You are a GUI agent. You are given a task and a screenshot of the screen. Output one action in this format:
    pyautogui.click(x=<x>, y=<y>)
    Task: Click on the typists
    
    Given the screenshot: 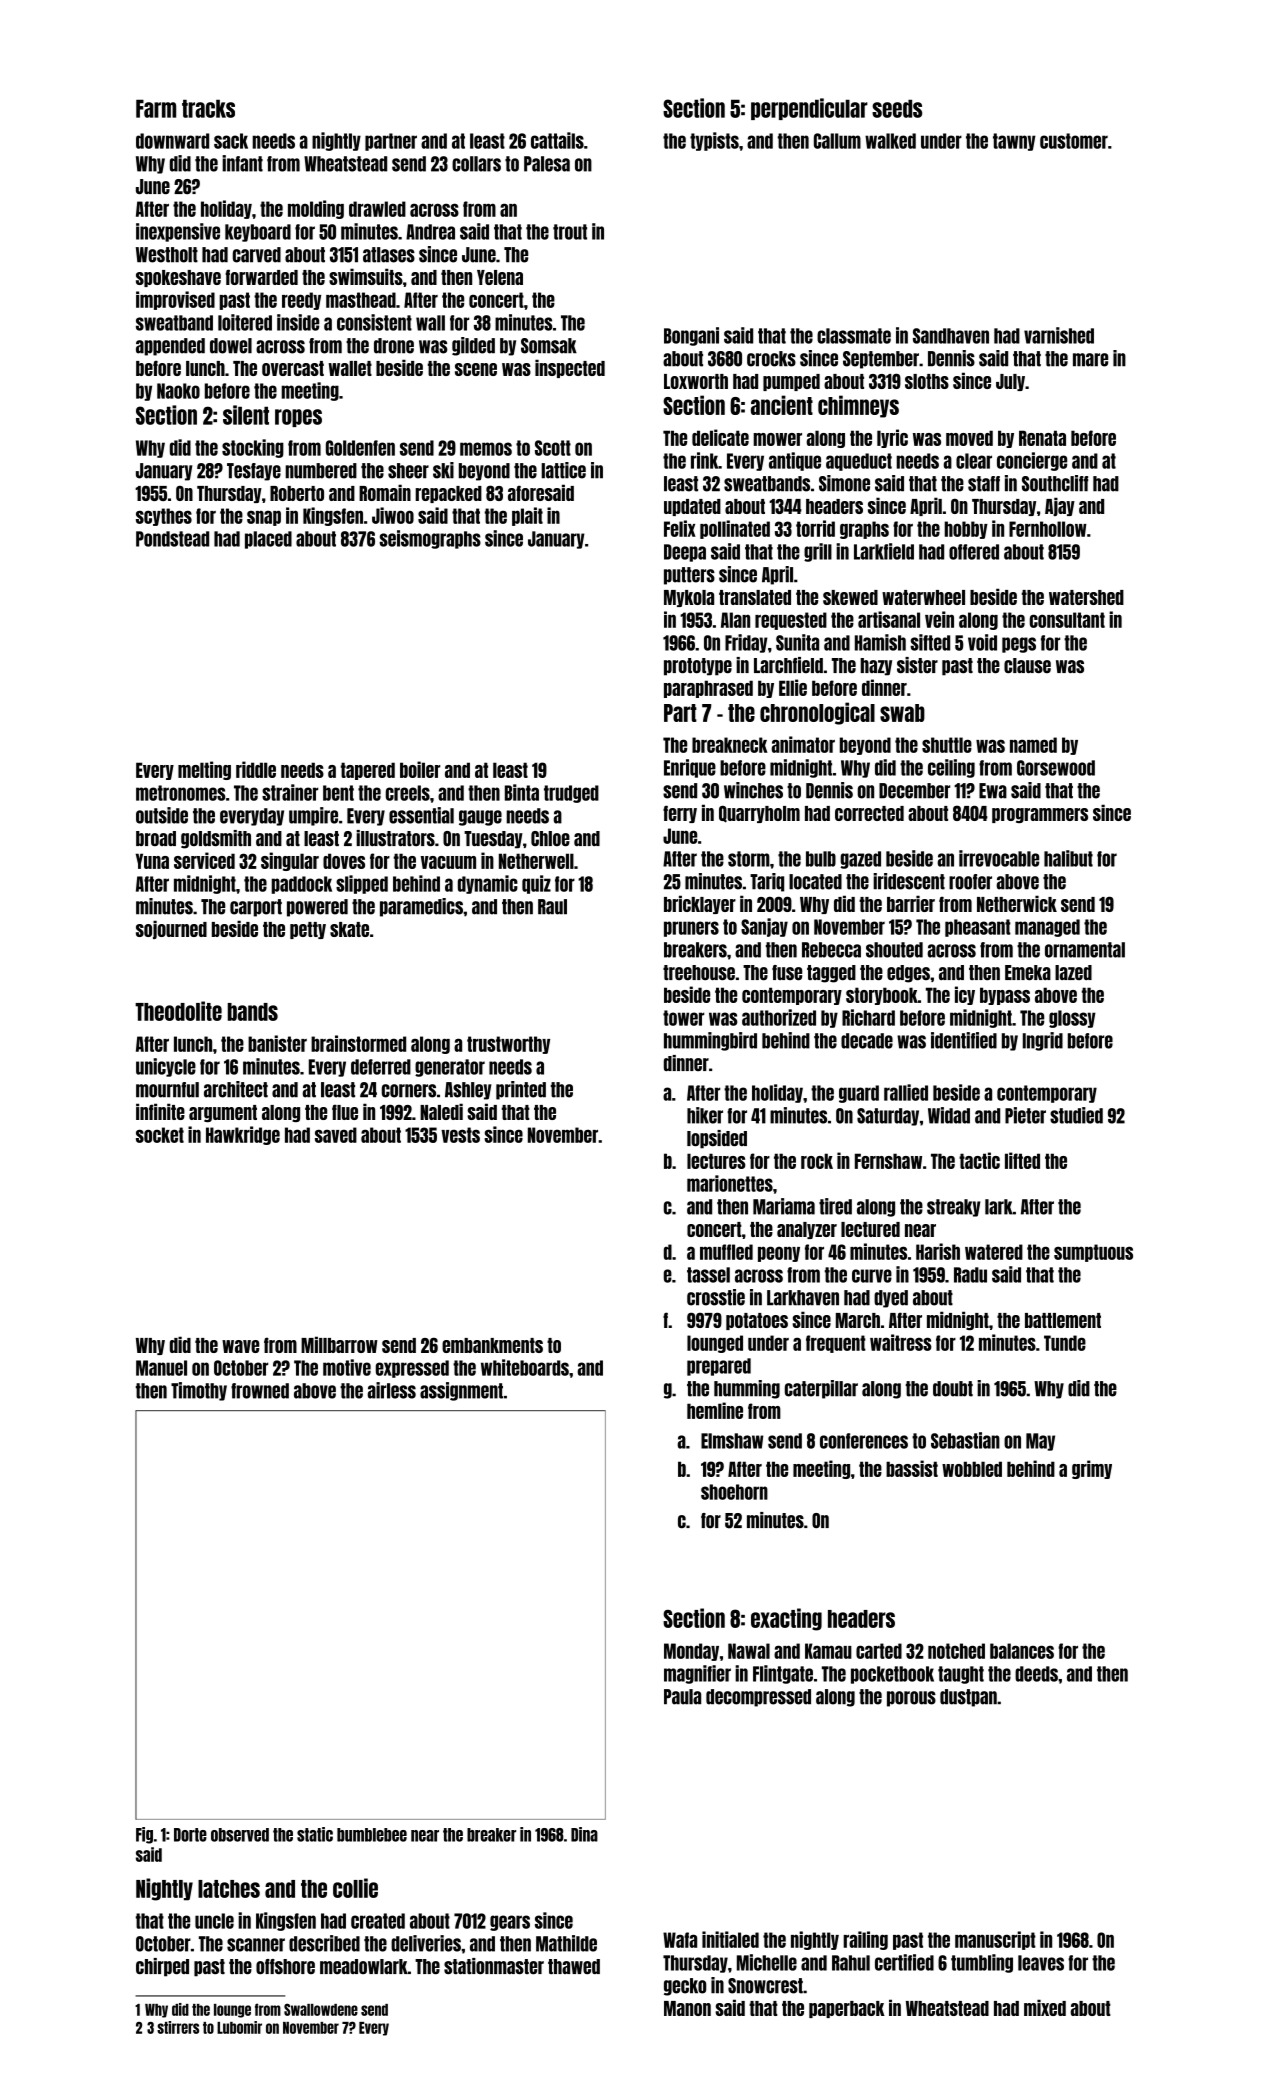 What is the action you would take?
    pyautogui.click(x=714, y=141)
